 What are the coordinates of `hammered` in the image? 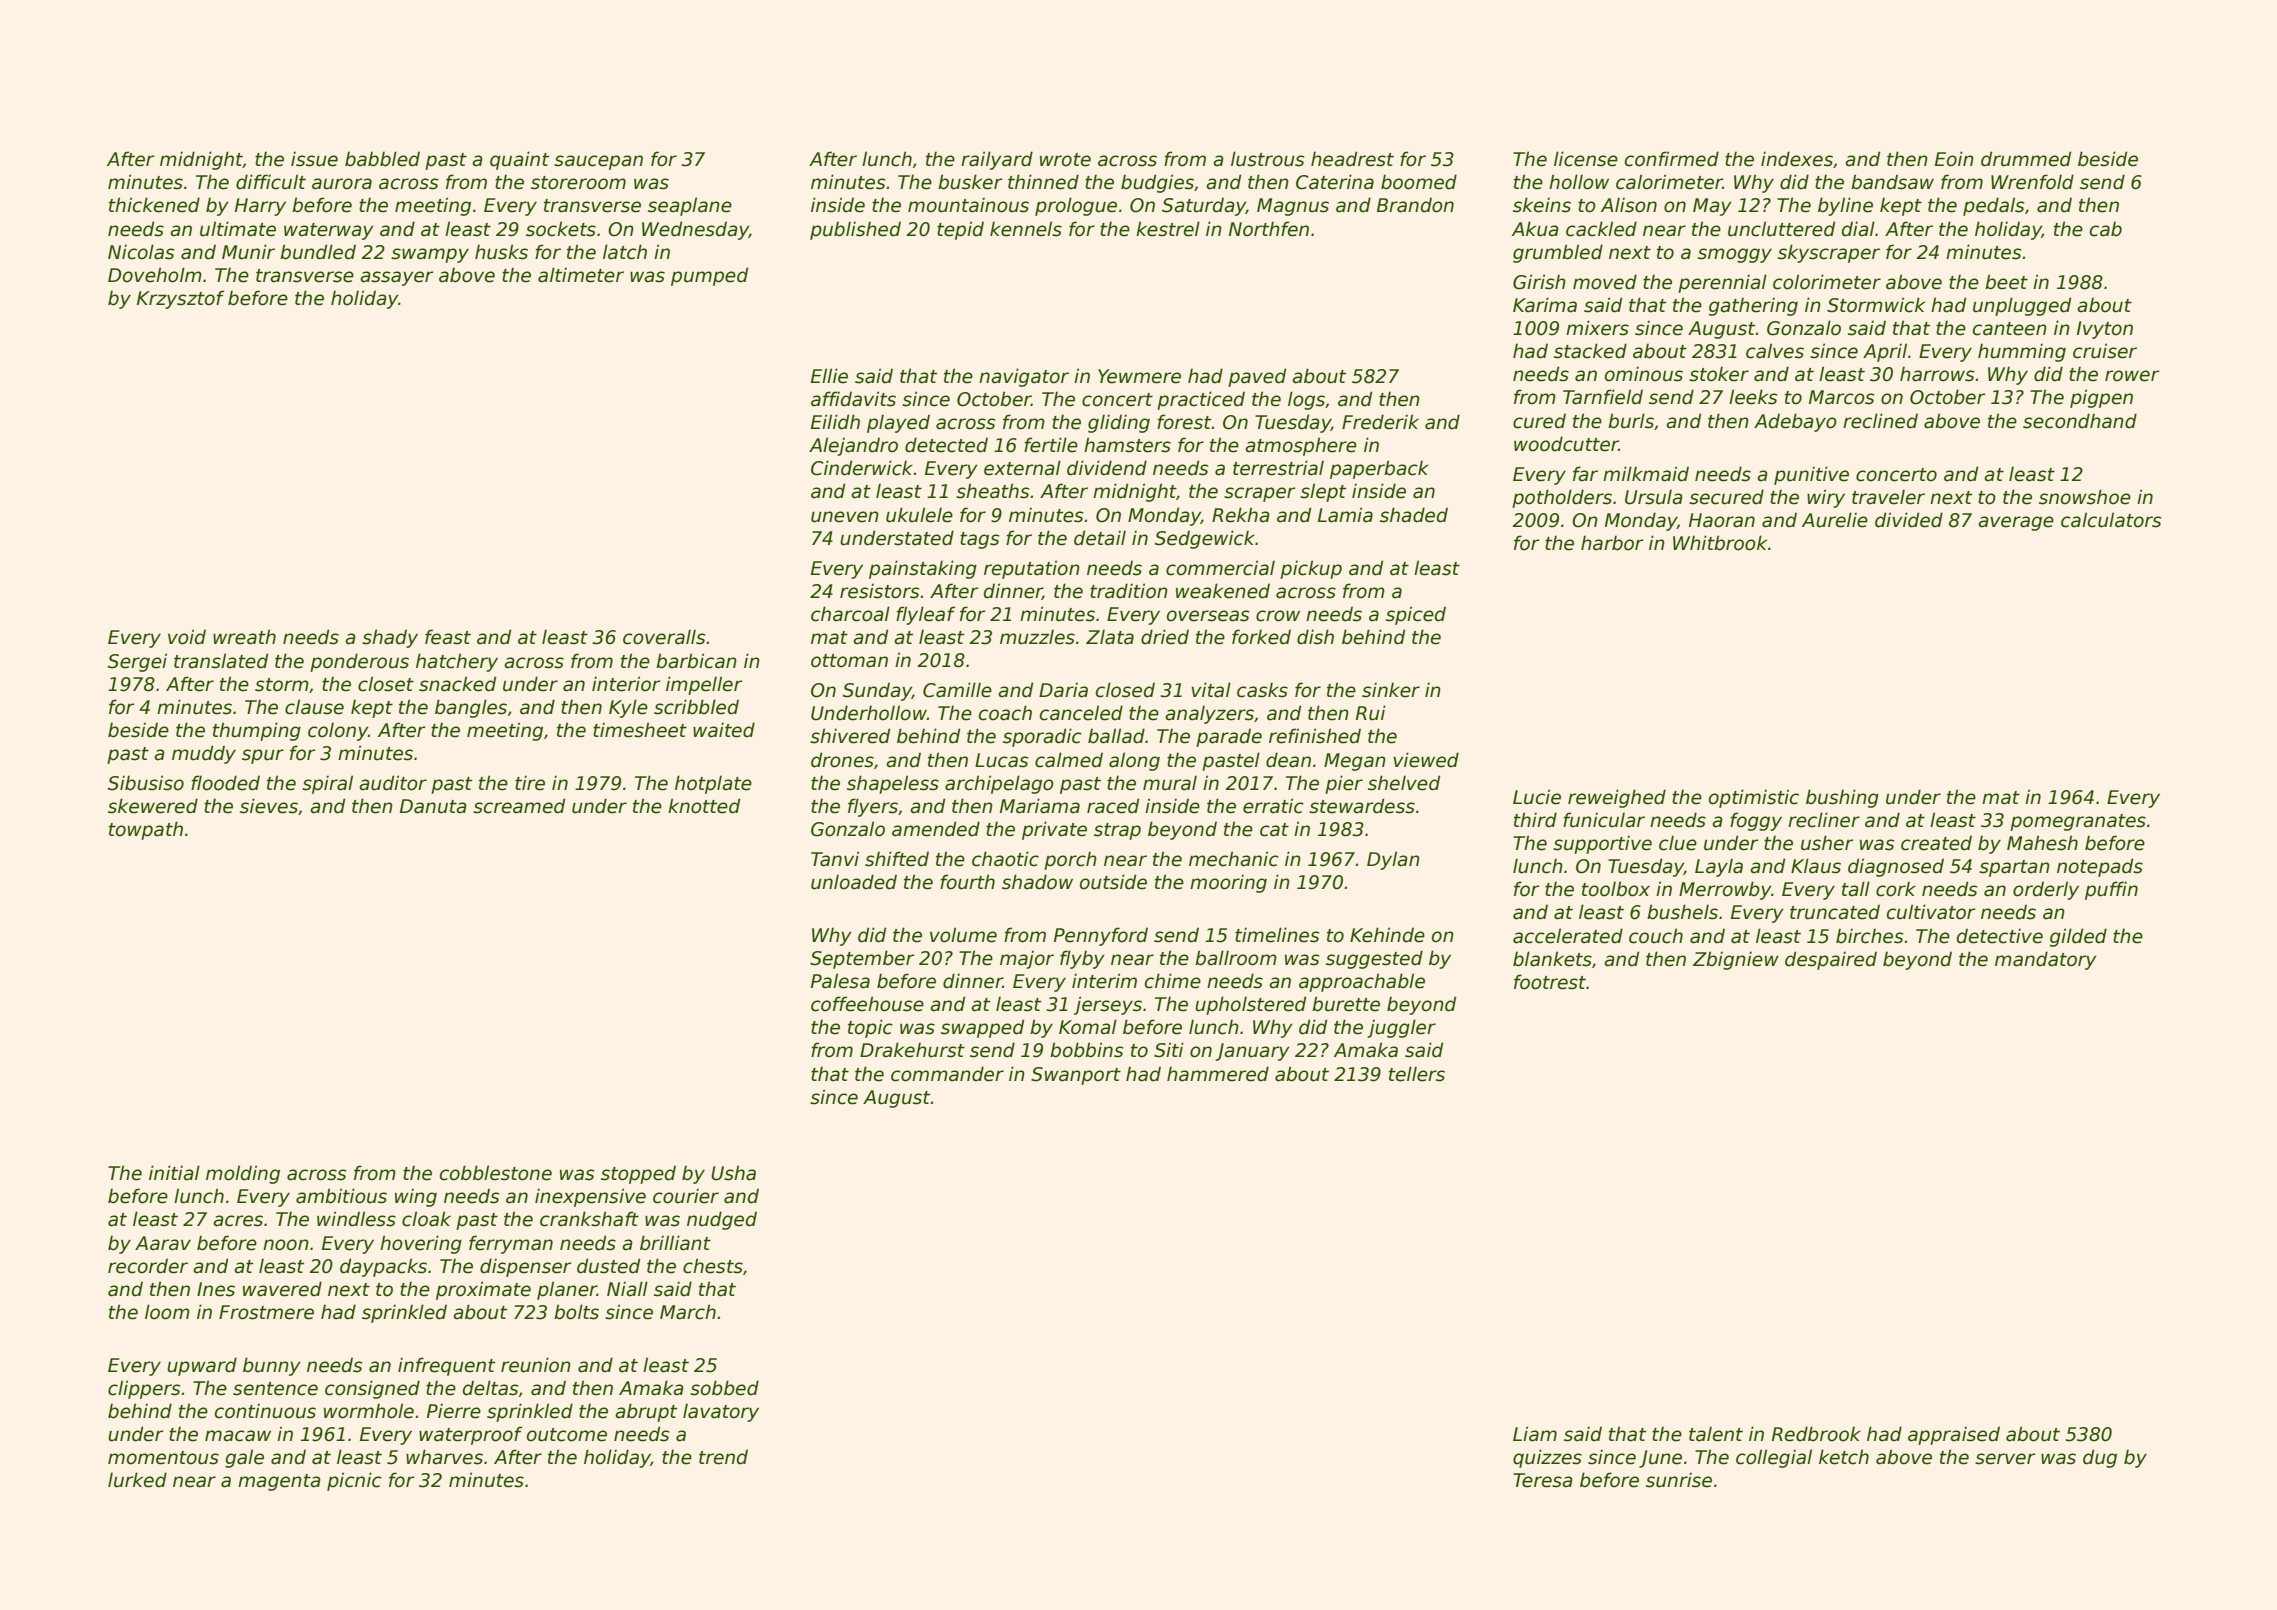 It's located at (1218, 1074).
